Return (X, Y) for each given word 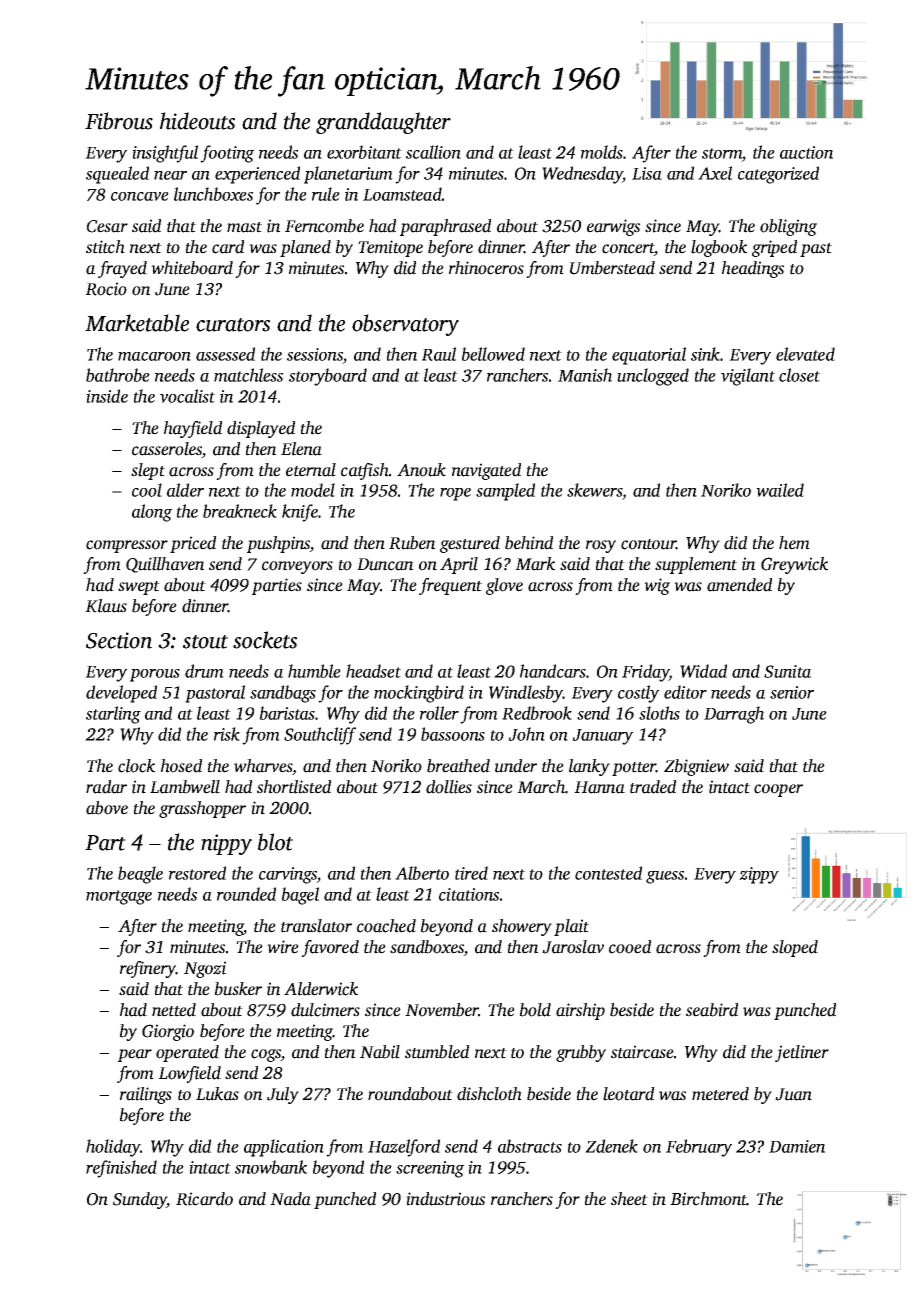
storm (722, 153)
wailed (780, 490)
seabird (712, 1010)
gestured (470, 544)
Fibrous (119, 121)
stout (205, 642)
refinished (121, 1169)
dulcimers (325, 1010)
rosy (601, 546)
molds (602, 152)
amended (739, 585)
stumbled (437, 1052)
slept (148, 471)
